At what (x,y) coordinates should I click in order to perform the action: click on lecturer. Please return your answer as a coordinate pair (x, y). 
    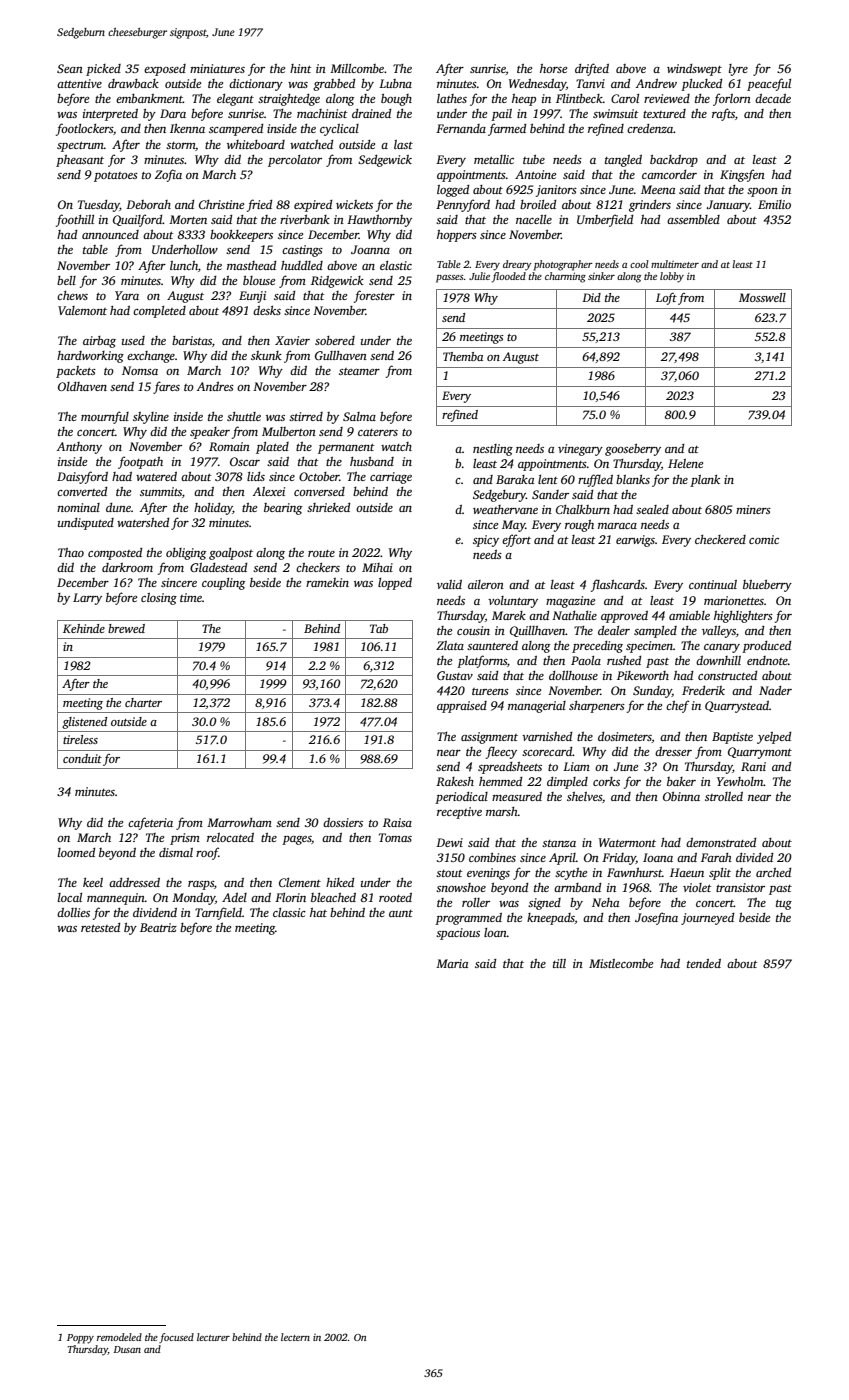
    Looking at the image, I should click on (213, 1337).
